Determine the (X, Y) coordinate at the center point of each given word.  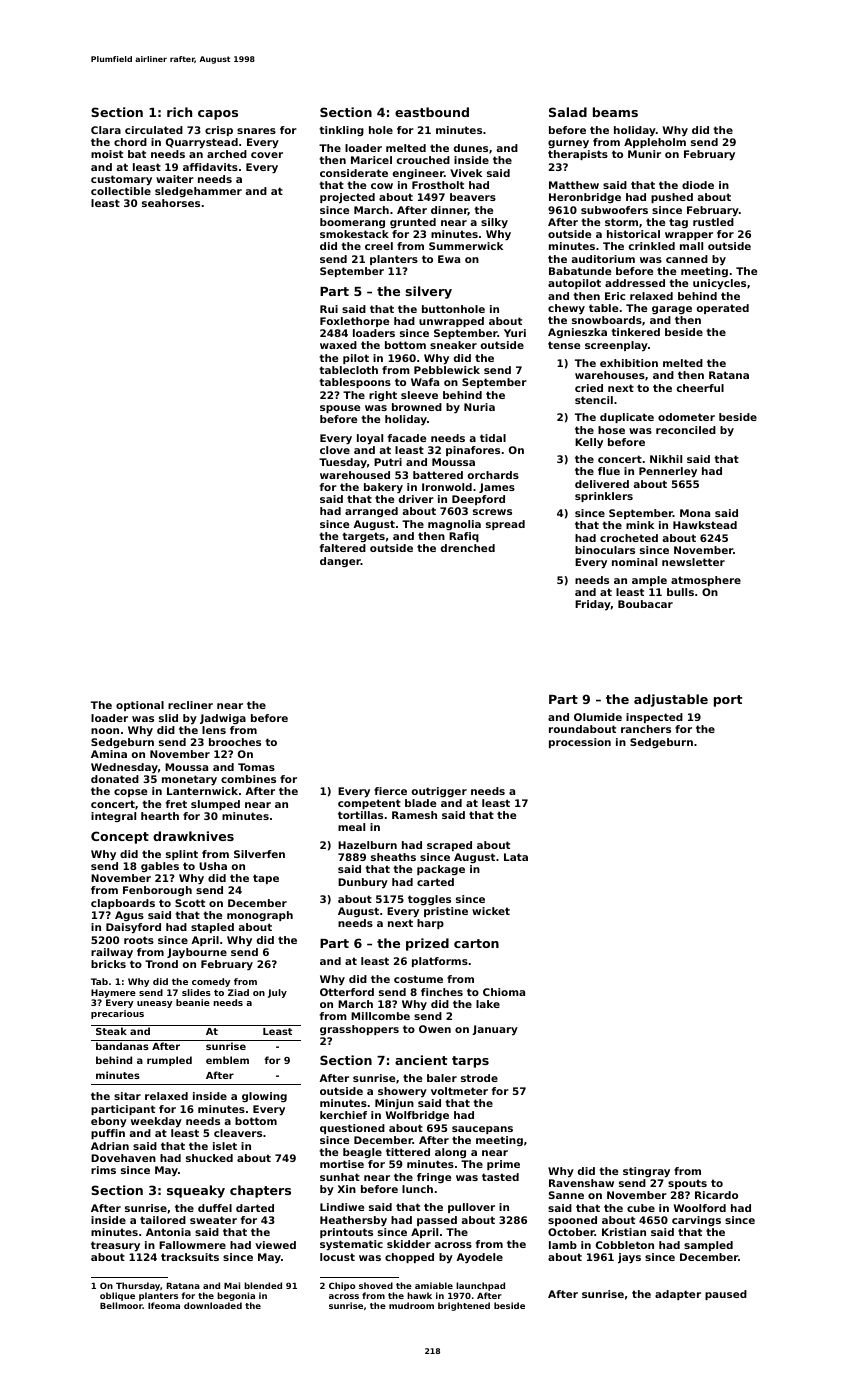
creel (379, 246)
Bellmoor (121, 1305)
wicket (491, 911)
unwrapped (451, 322)
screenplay (616, 346)
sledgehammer (198, 192)
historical (633, 234)
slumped (215, 805)
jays (629, 1258)
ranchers (646, 729)
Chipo (342, 1286)
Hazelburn (367, 845)
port (728, 701)
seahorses (171, 203)
